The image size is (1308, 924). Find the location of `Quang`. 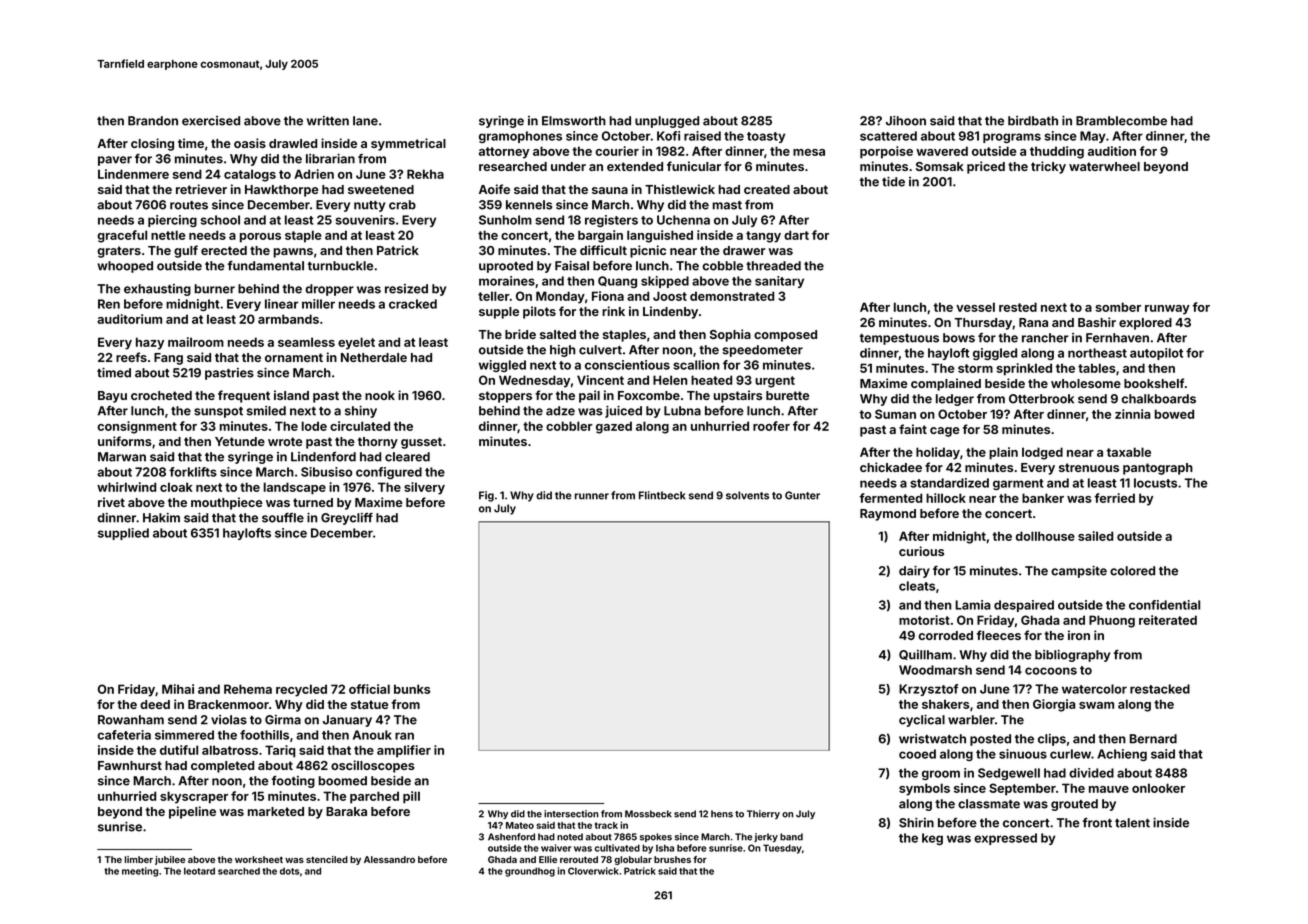

Quang is located at coordinates (617, 282).
